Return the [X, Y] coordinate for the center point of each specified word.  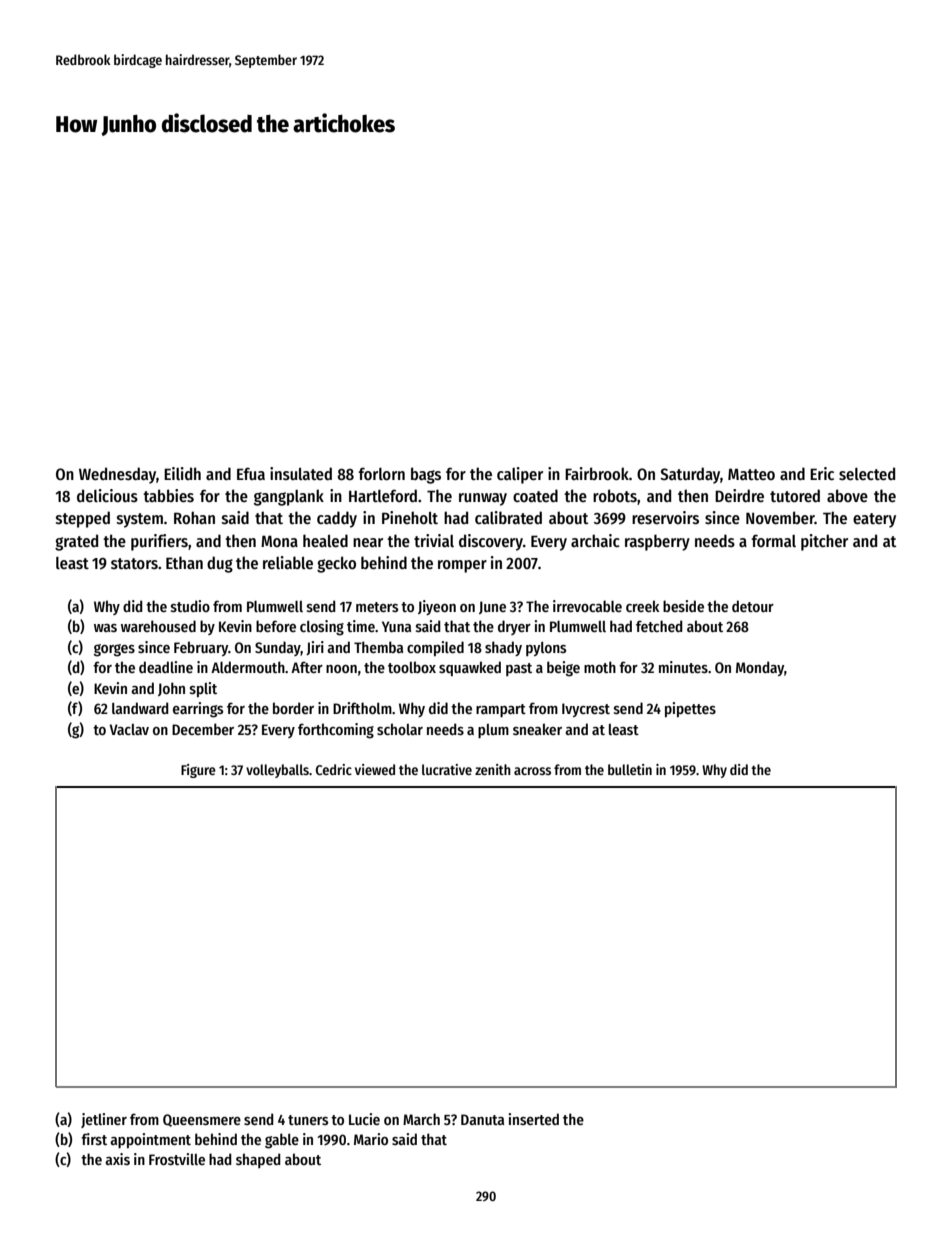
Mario [371, 1139]
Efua [251, 473]
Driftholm [362, 708]
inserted [534, 1119]
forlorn [381, 473]
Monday [760, 668]
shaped [258, 1160]
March [421, 1119]
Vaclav [129, 729]
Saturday [690, 475]
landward [140, 708]
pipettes [690, 709]
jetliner [104, 1120]
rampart [501, 710]
